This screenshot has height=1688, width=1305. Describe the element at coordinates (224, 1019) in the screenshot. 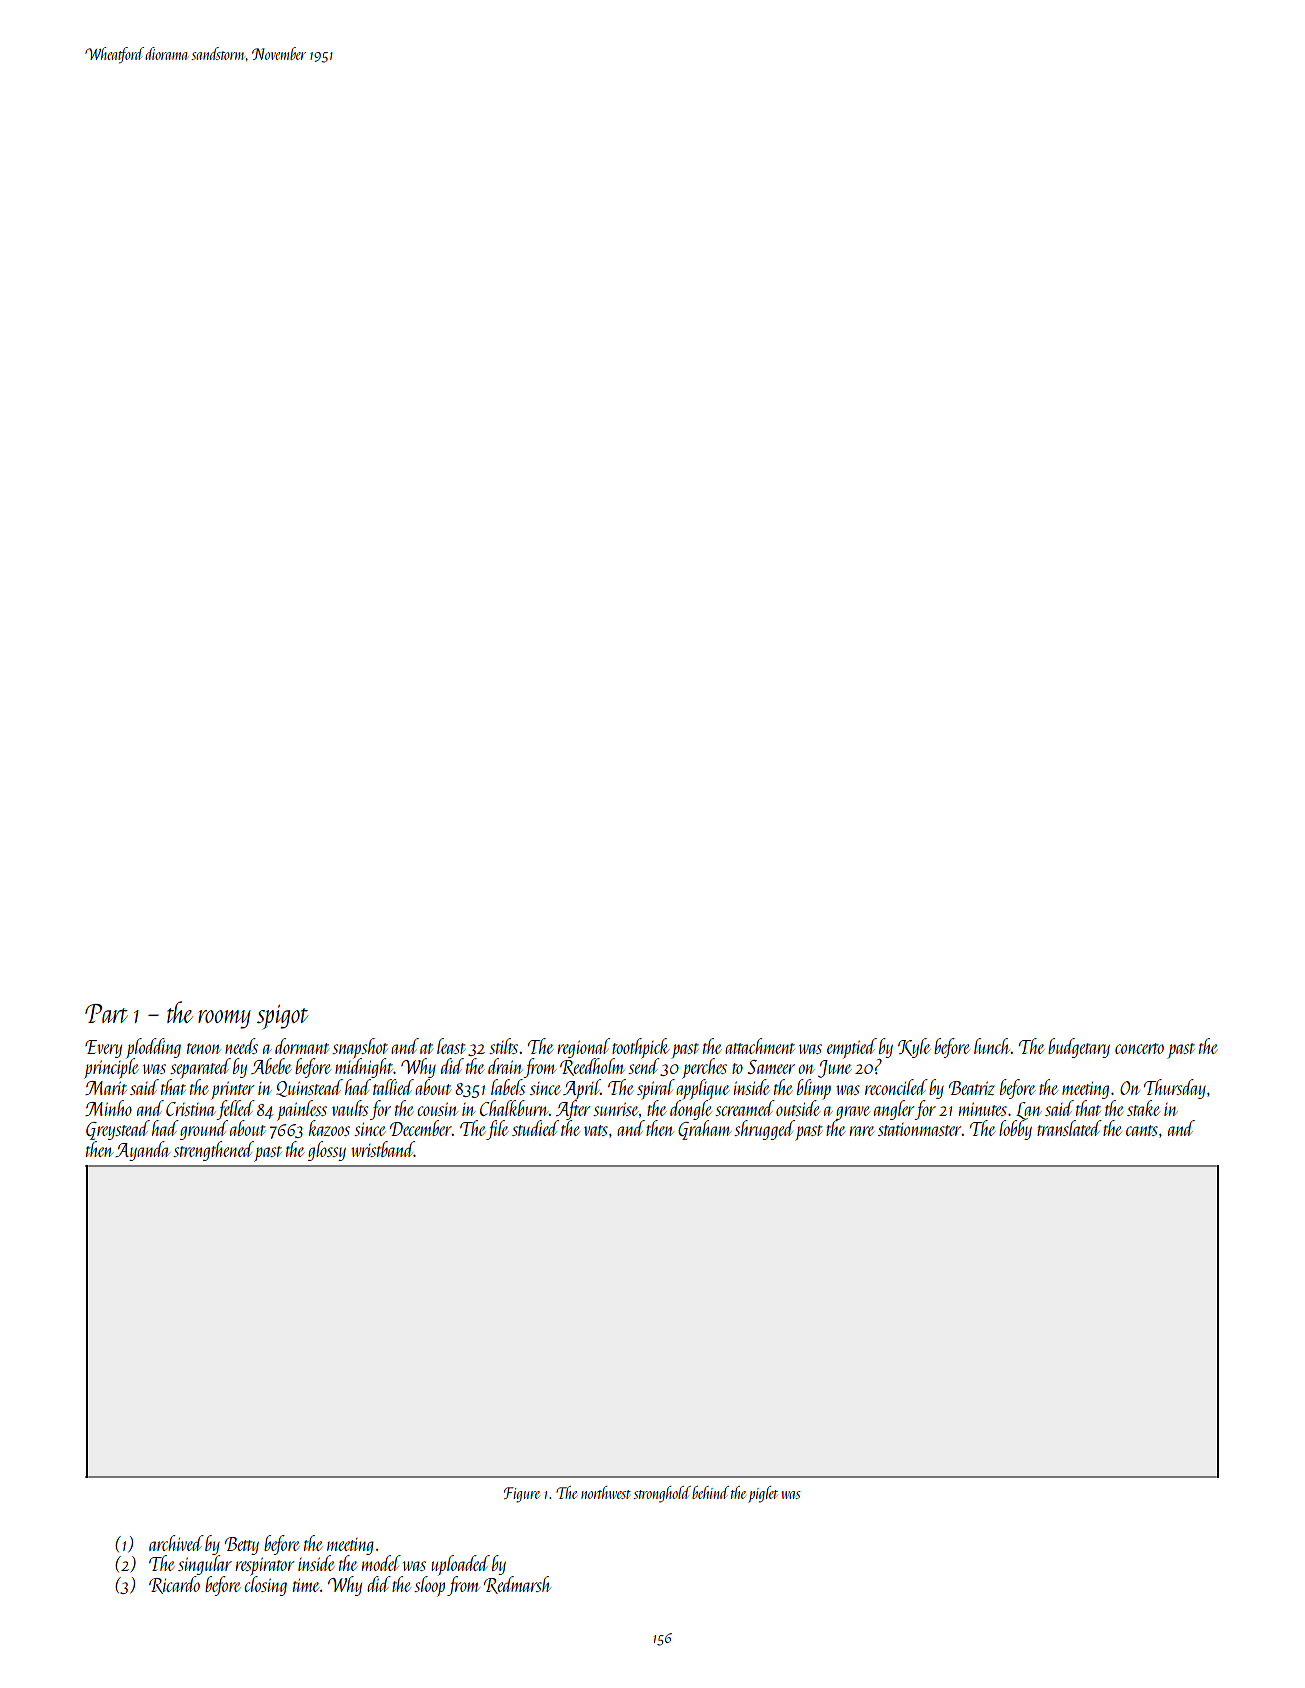

I see `roomy` at that location.
